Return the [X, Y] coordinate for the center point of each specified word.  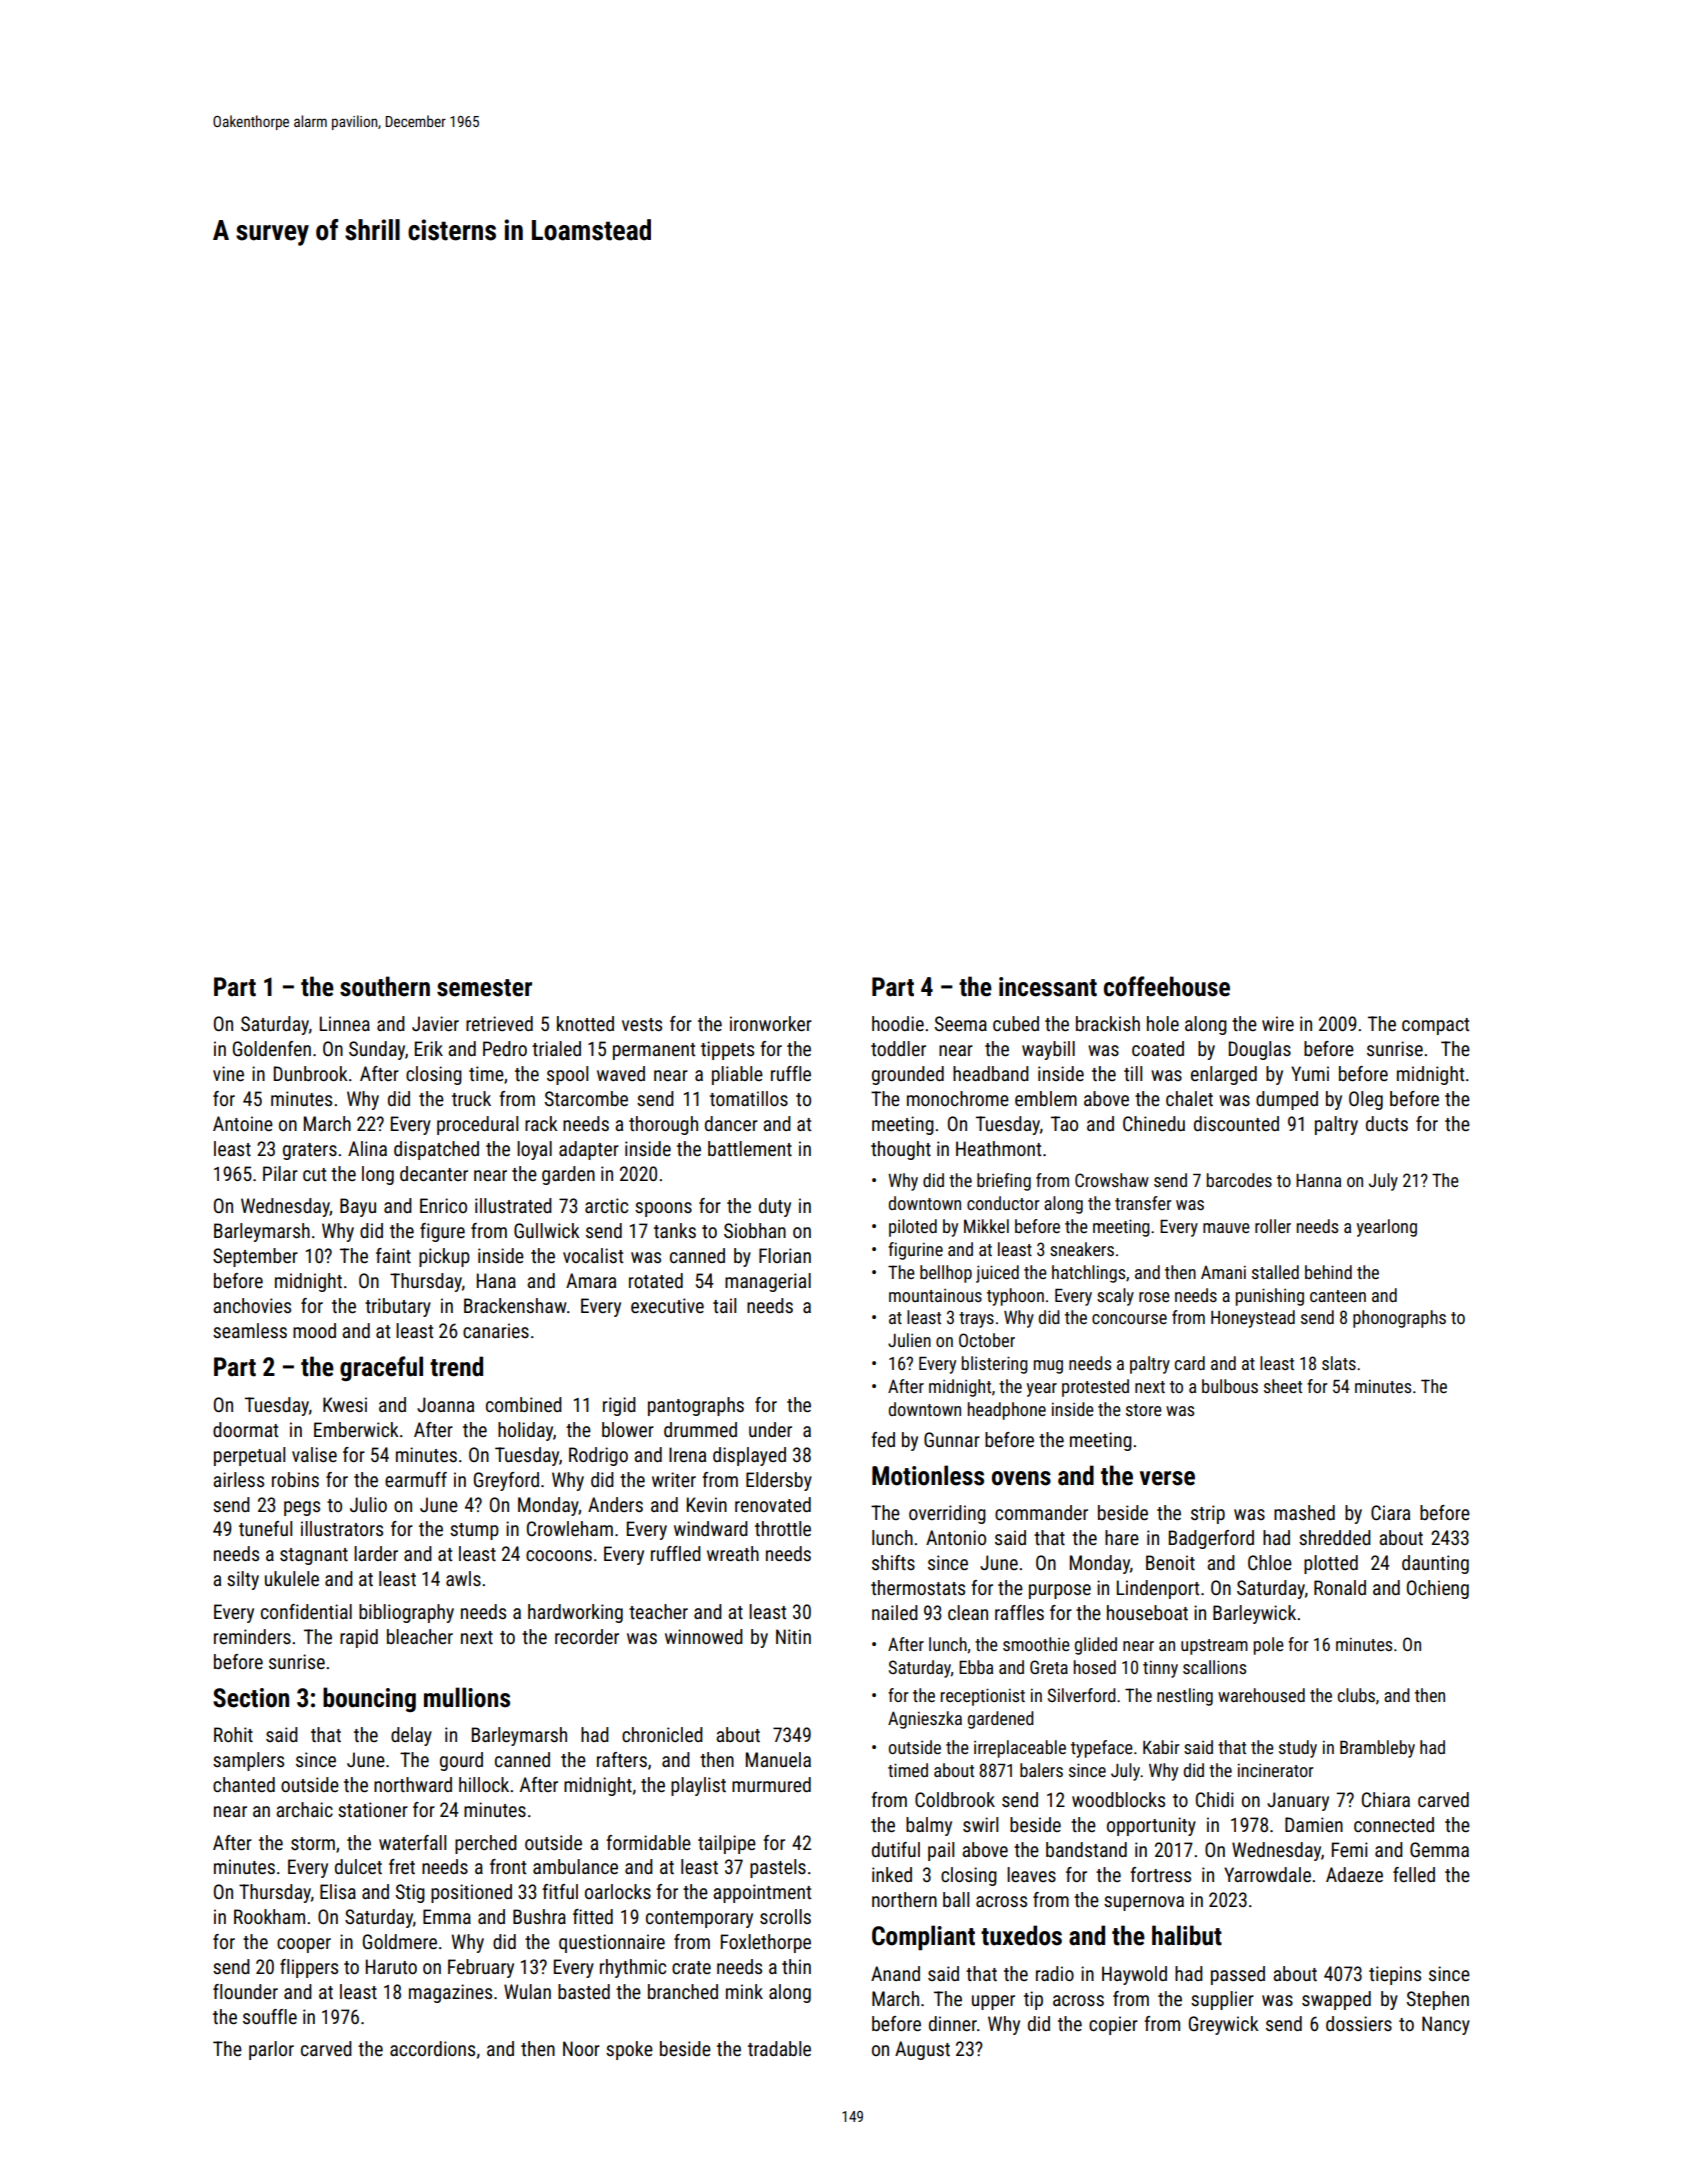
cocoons [559, 1555]
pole [1269, 1646]
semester [484, 988]
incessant [1048, 987]
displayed [749, 1456]
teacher [658, 1611]
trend [456, 1366]
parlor [271, 2050]
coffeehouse [1167, 986]
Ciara [1390, 1512]
